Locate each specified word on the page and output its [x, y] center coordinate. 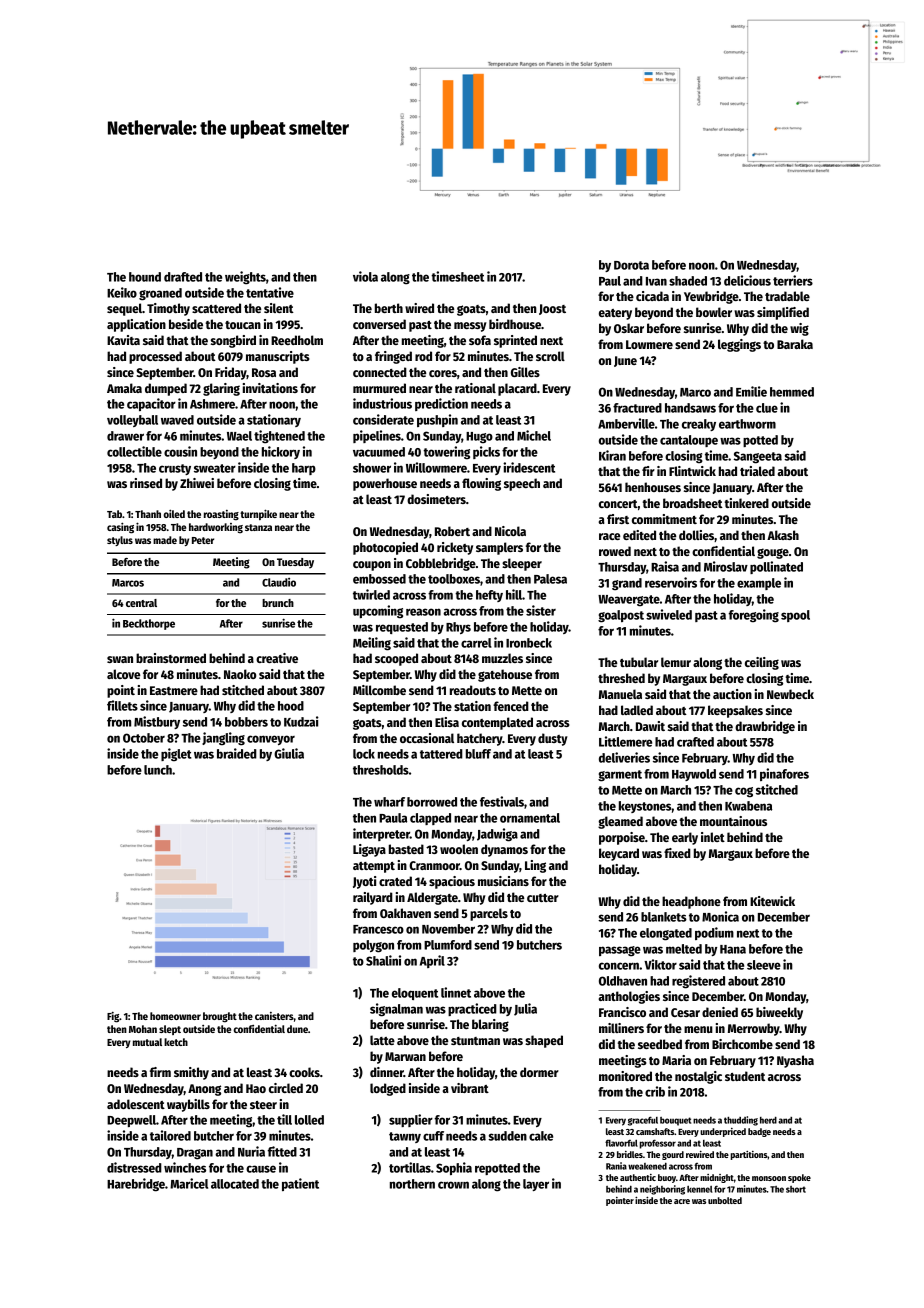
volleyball [132, 421]
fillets [122, 705]
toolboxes [454, 579]
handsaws [690, 408]
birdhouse [515, 324]
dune [297, 1029]
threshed [621, 678]
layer [536, 1185]
